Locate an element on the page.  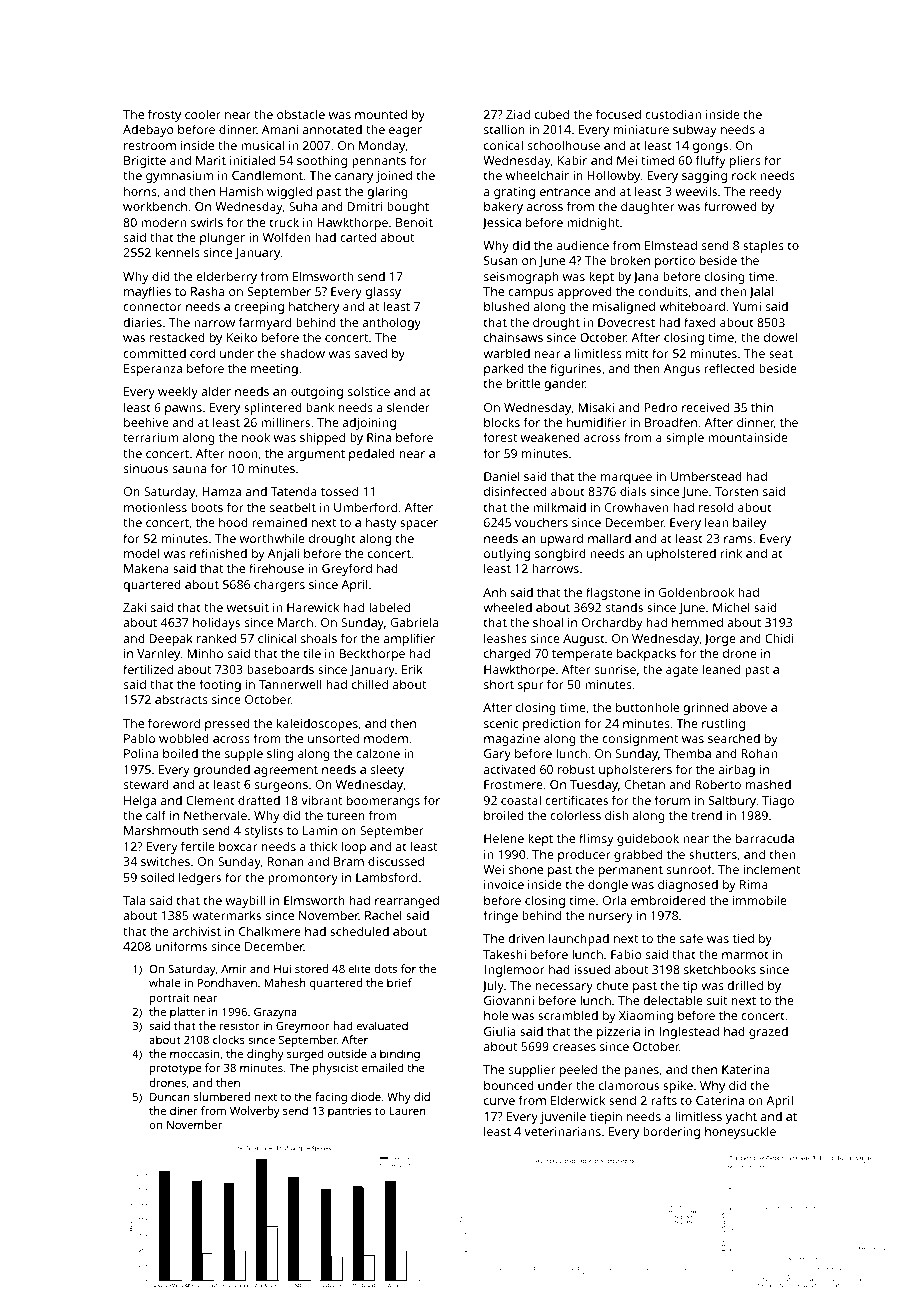
kennels is located at coordinates (178, 252).
